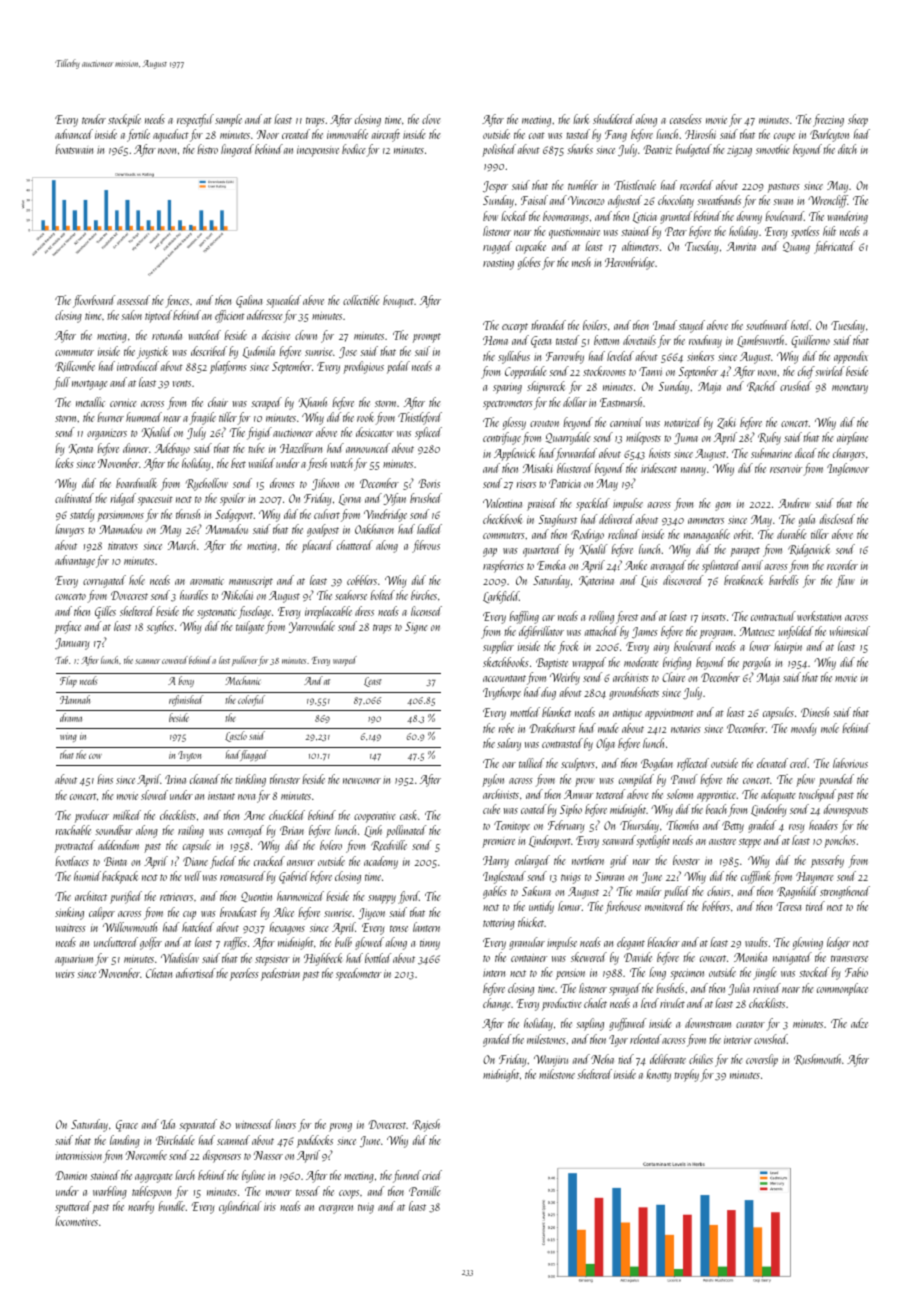 The image size is (924, 1308). What do you see at coordinates (756, 663) in the page?
I see `pergola` at bounding box center [756, 663].
